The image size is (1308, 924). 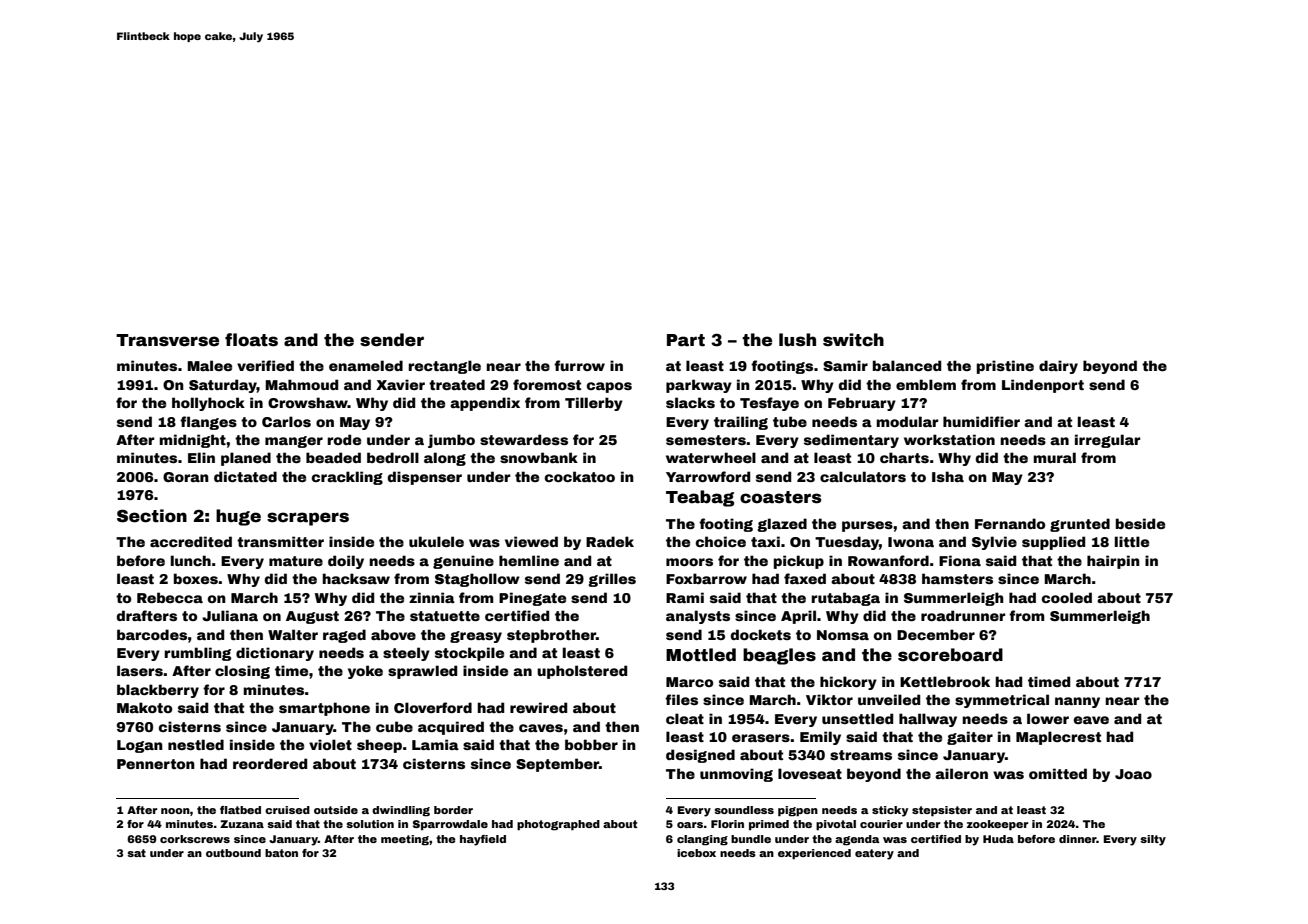 What do you see at coordinates (1002, 701) in the screenshot?
I see `symmetrical` at bounding box center [1002, 701].
